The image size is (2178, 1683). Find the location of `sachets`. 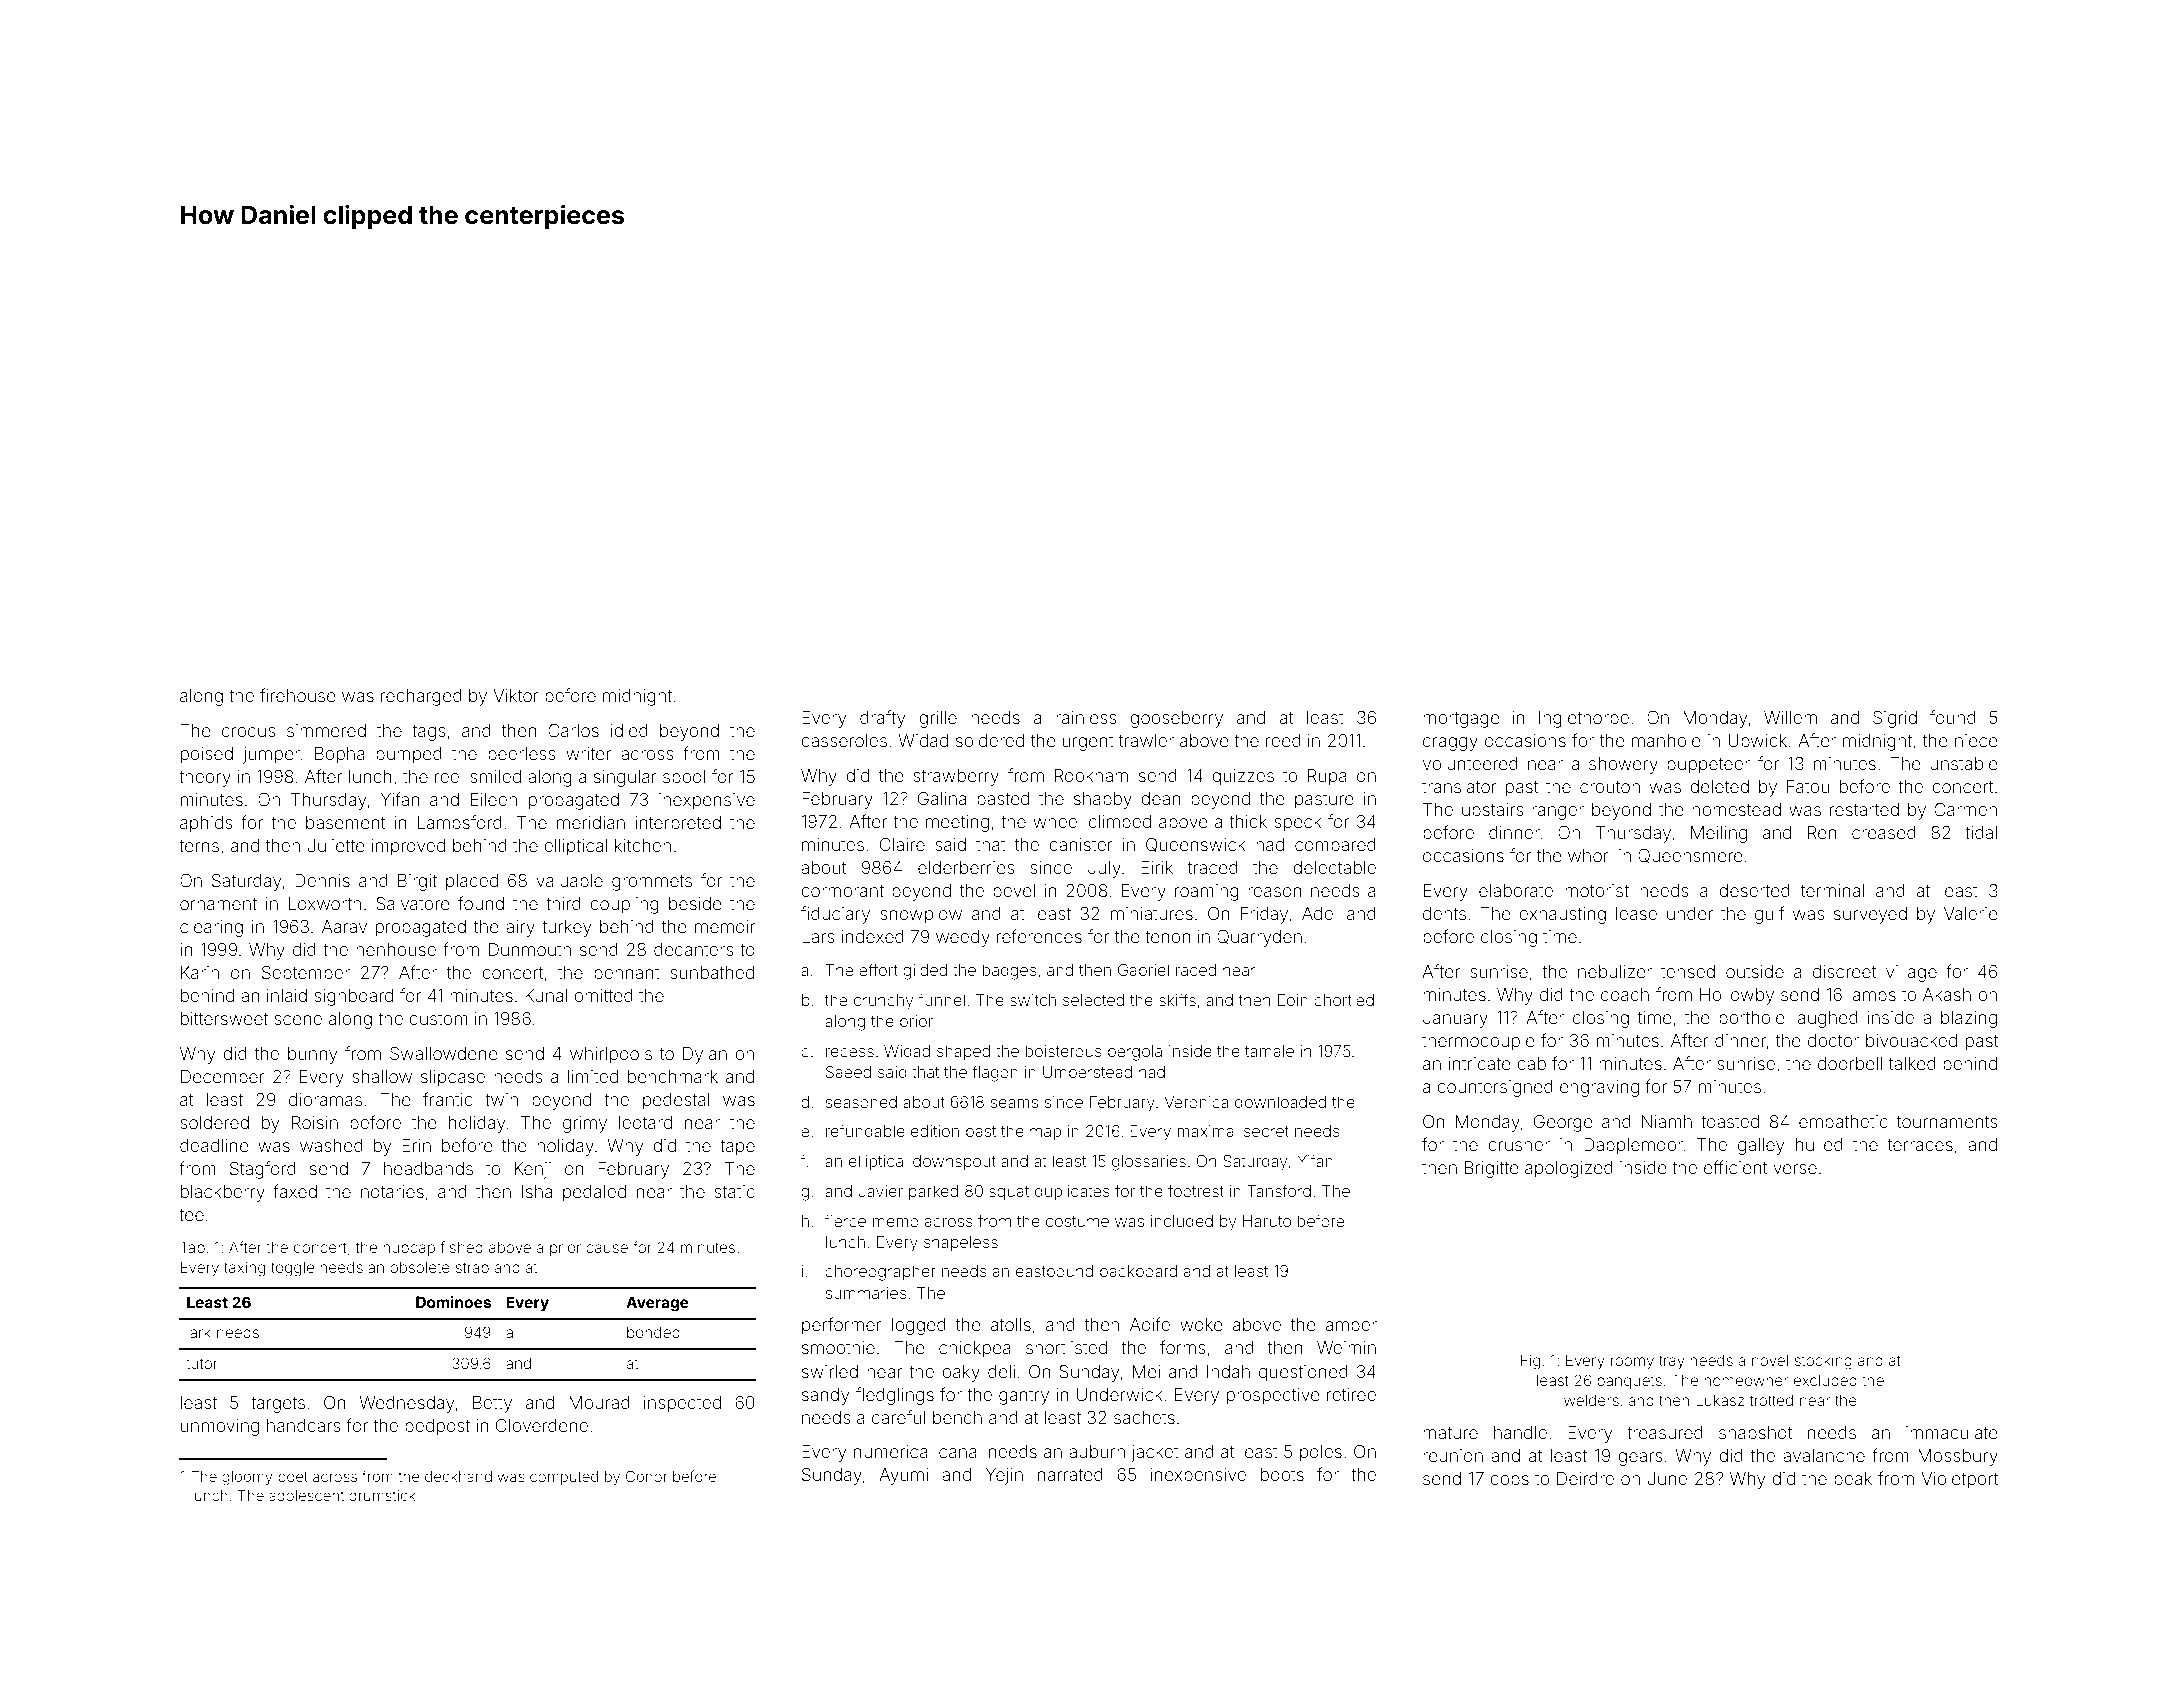

sachets is located at coordinates (1144, 1417).
